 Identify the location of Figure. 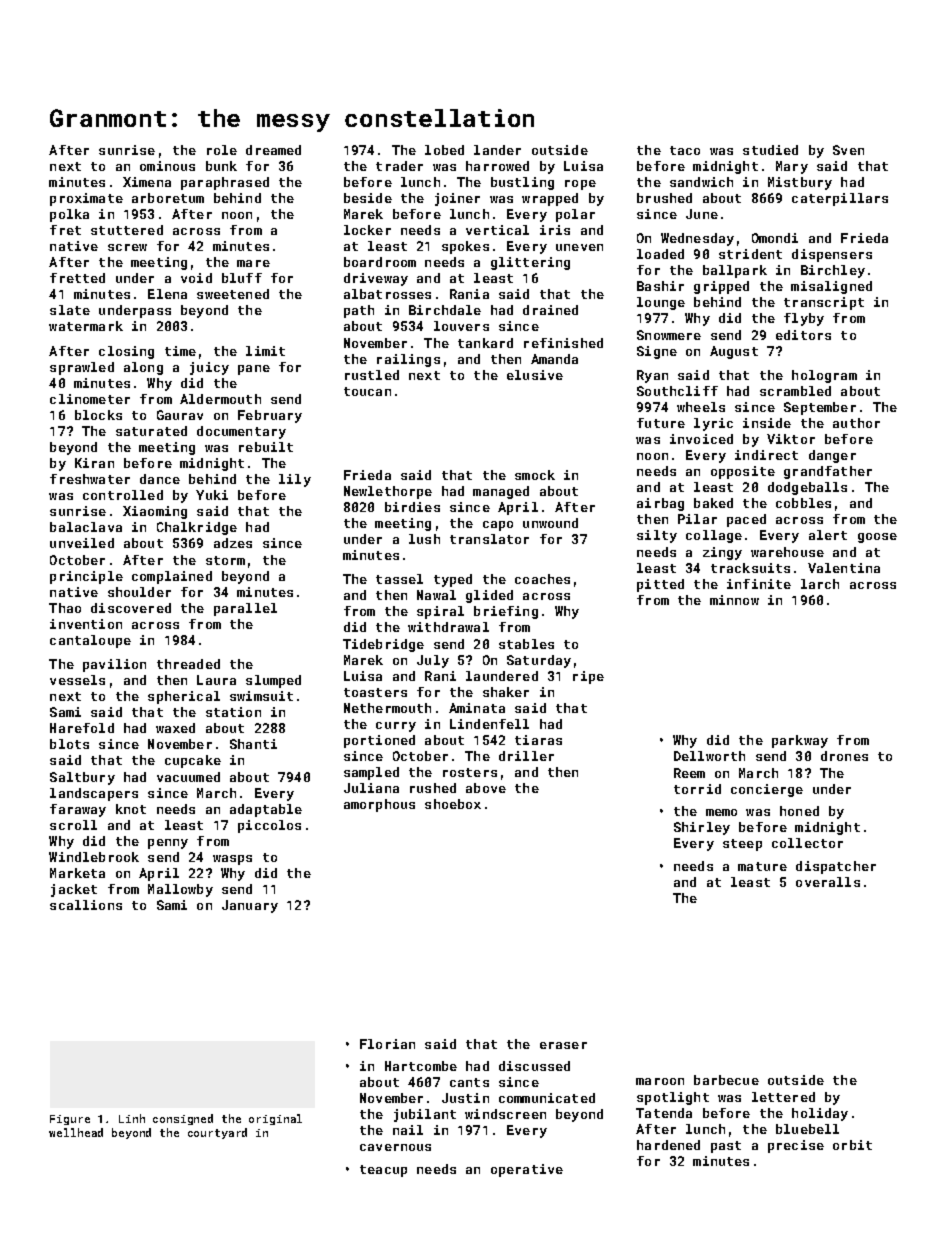
(70, 1120).
